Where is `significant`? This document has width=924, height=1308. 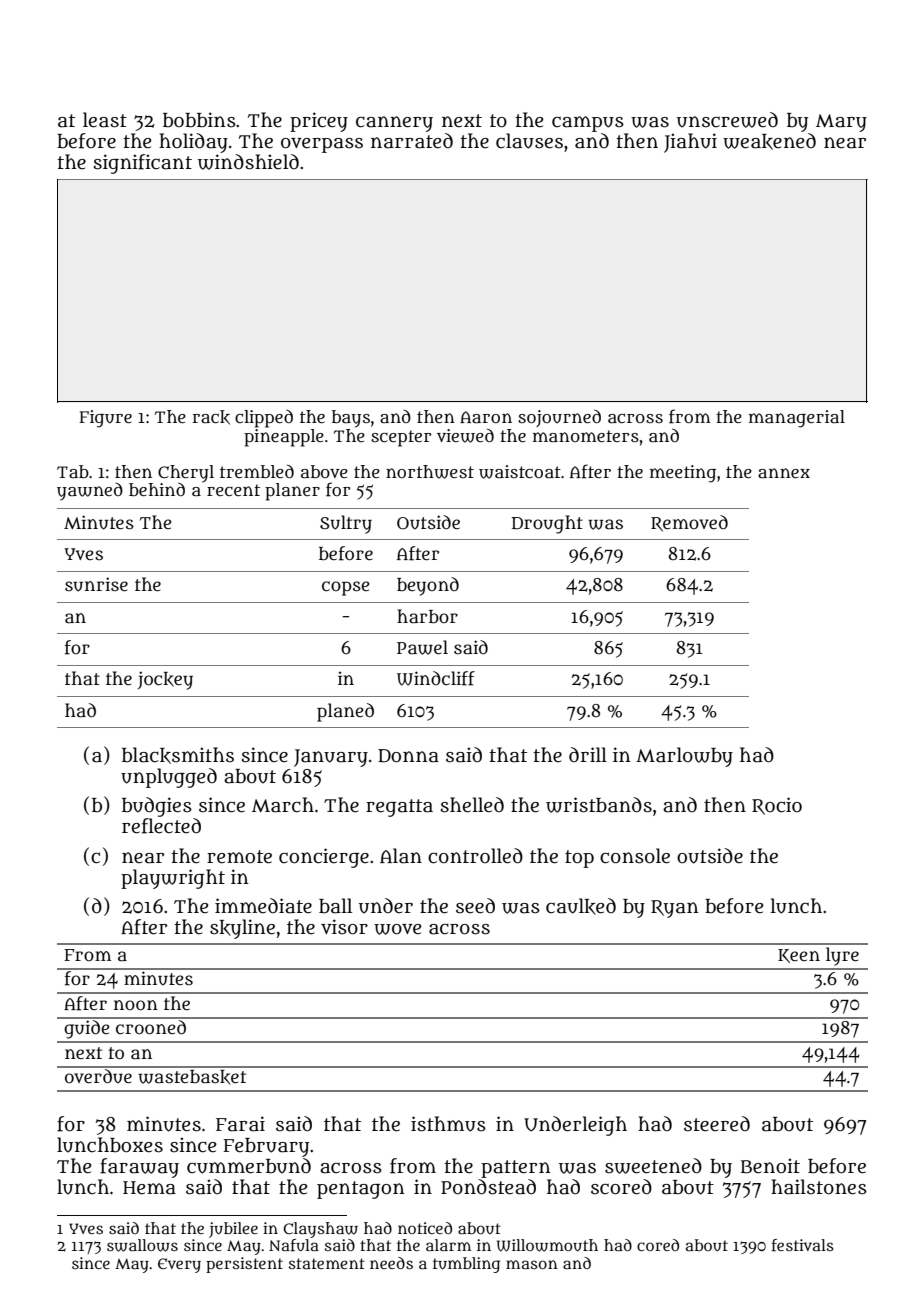
significant is located at coordinates (143, 164).
